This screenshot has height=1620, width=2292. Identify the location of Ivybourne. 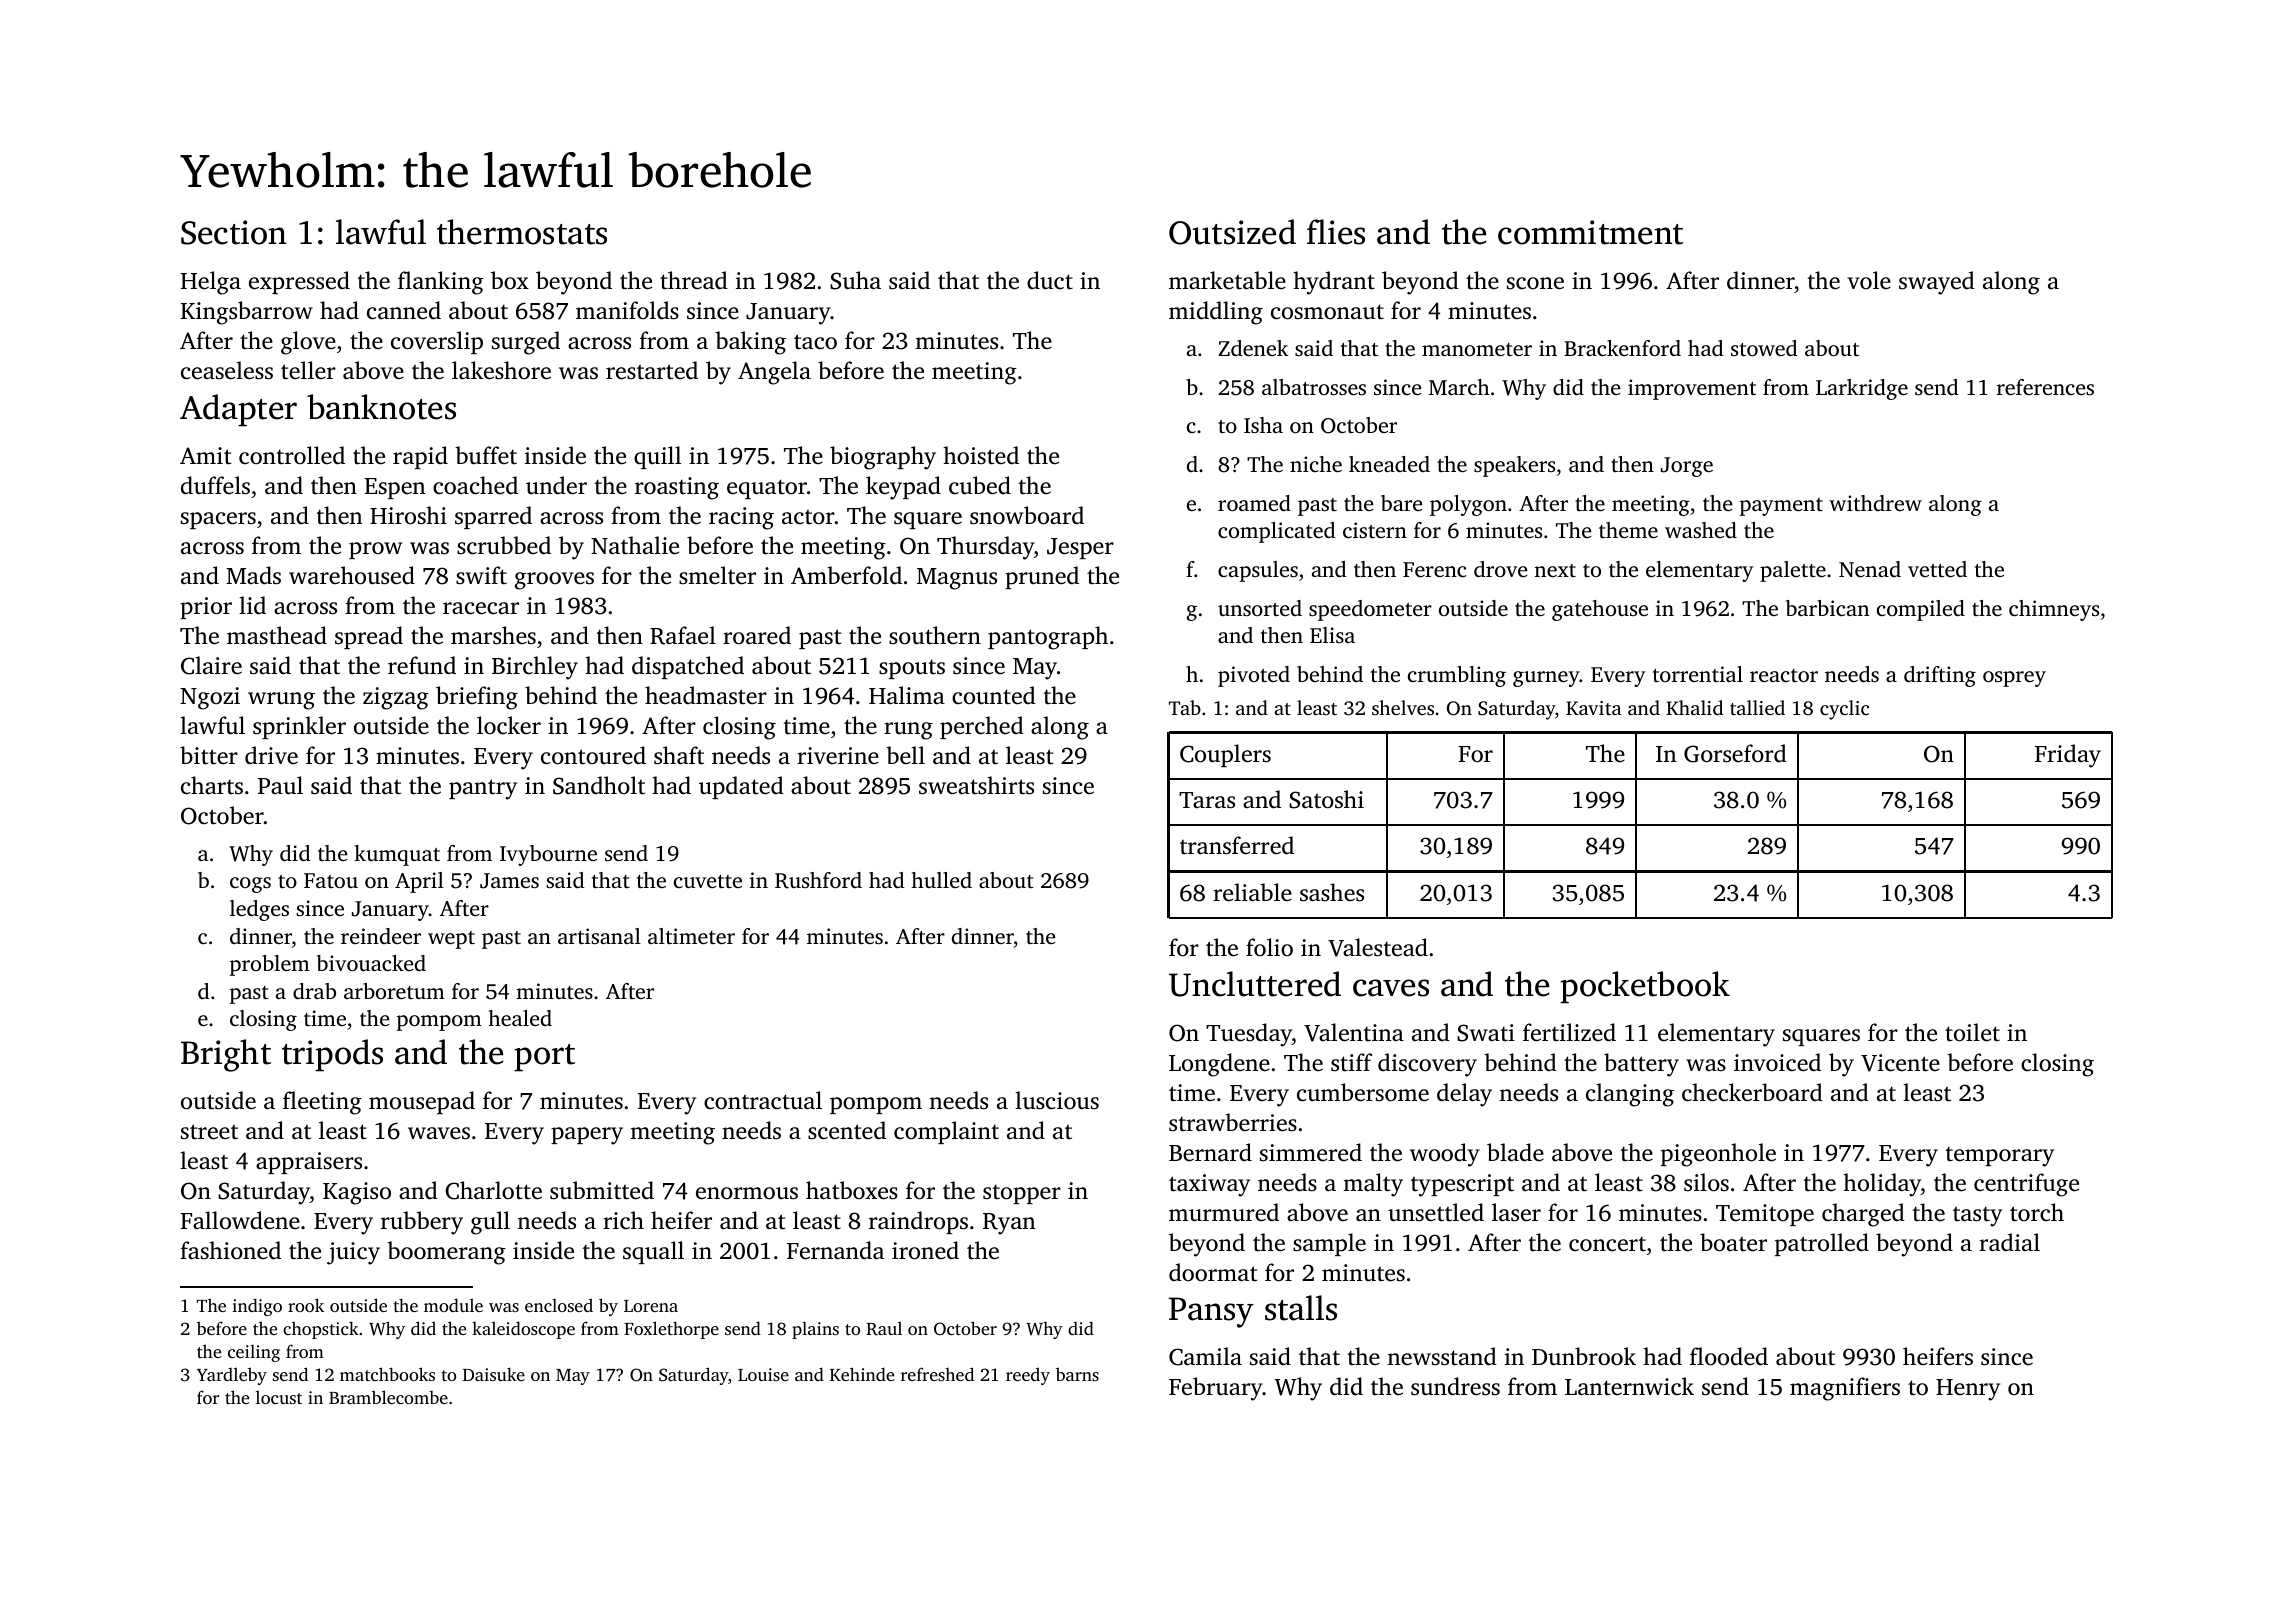
(548, 855).
